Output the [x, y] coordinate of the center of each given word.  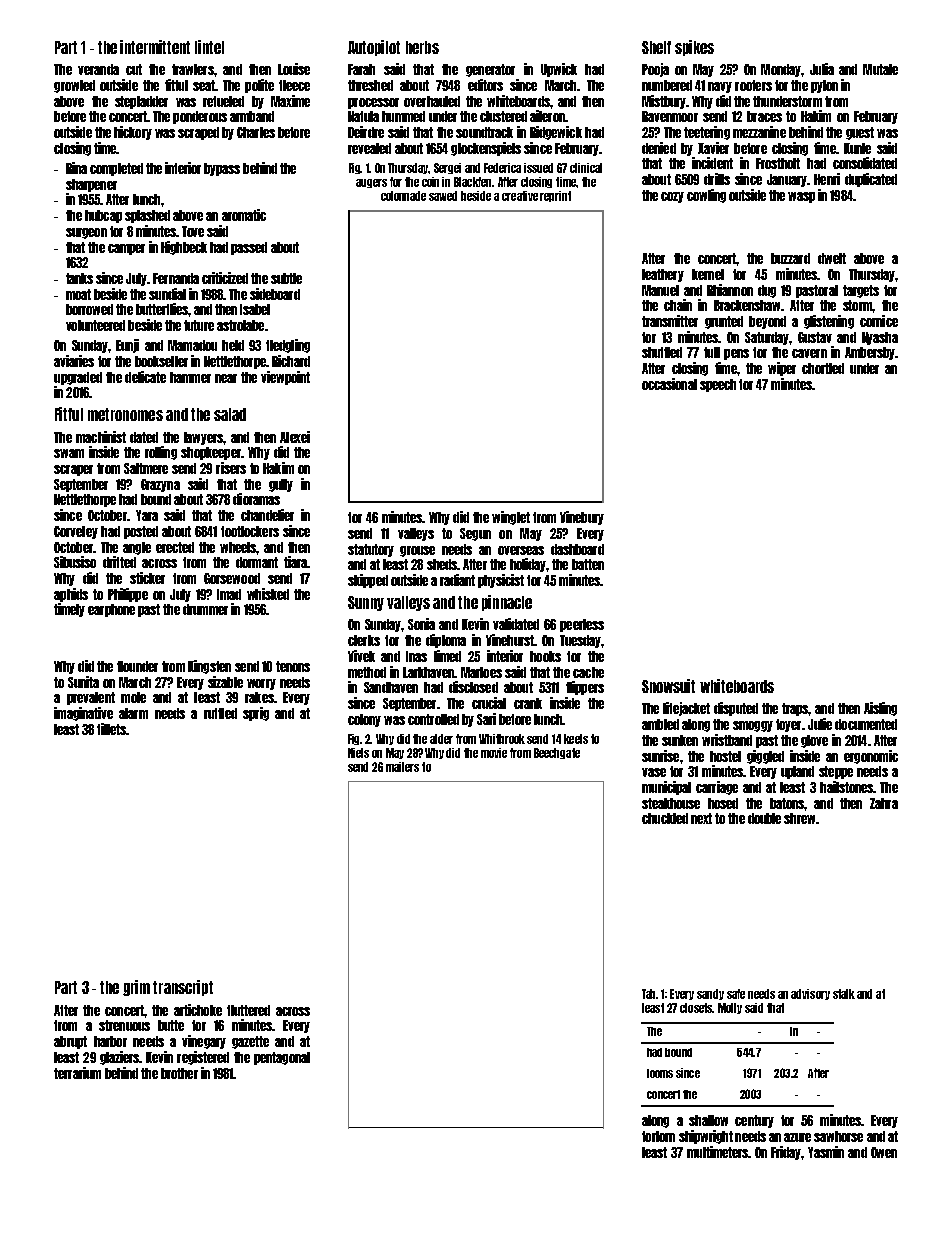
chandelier [267, 515]
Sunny [366, 603]
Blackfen [472, 182]
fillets [111, 729]
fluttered [248, 1010]
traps [795, 709]
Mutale [880, 69]
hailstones [846, 787]
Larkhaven [428, 672]
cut [134, 69]
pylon [824, 86]
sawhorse [838, 1136]
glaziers [119, 1058]
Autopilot [374, 48]
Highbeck [184, 248]
